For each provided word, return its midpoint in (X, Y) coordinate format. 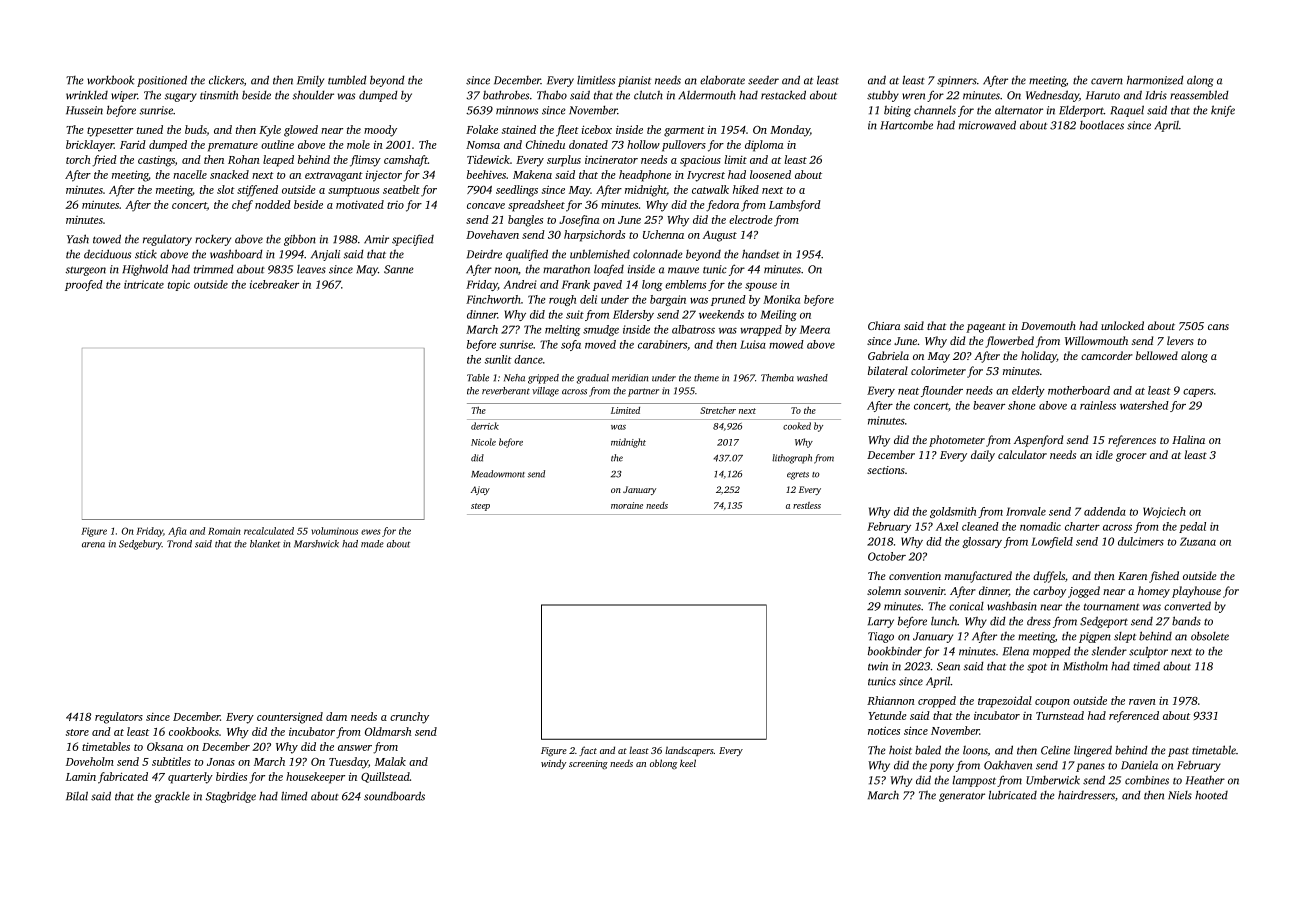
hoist (900, 750)
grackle (172, 797)
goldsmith (953, 512)
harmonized (1155, 80)
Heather (1205, 780)
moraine (627, 505)
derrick (485, 426)
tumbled (347, 80)
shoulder (313, 95)
